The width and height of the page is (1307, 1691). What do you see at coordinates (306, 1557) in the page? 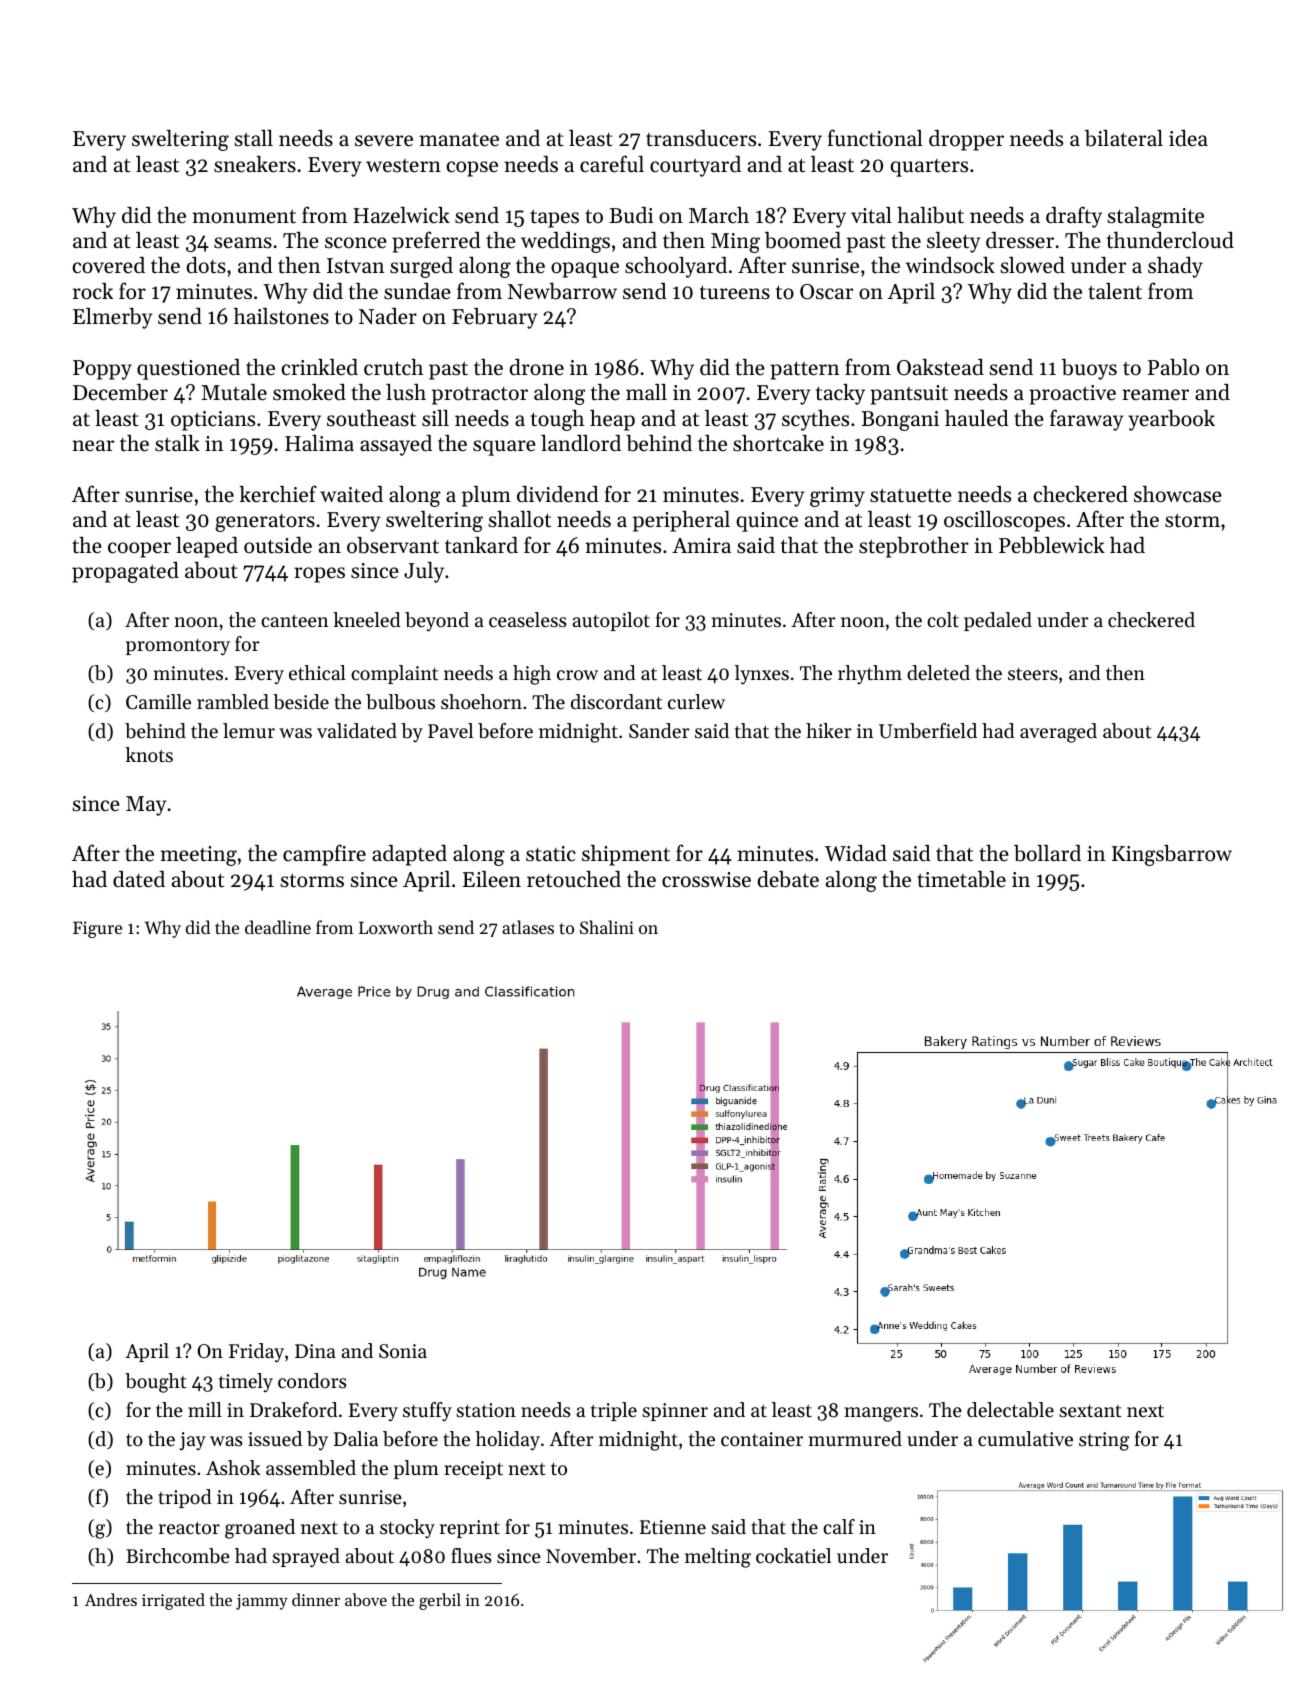
I see `sprayed` at bounding box center [306, 1557].
